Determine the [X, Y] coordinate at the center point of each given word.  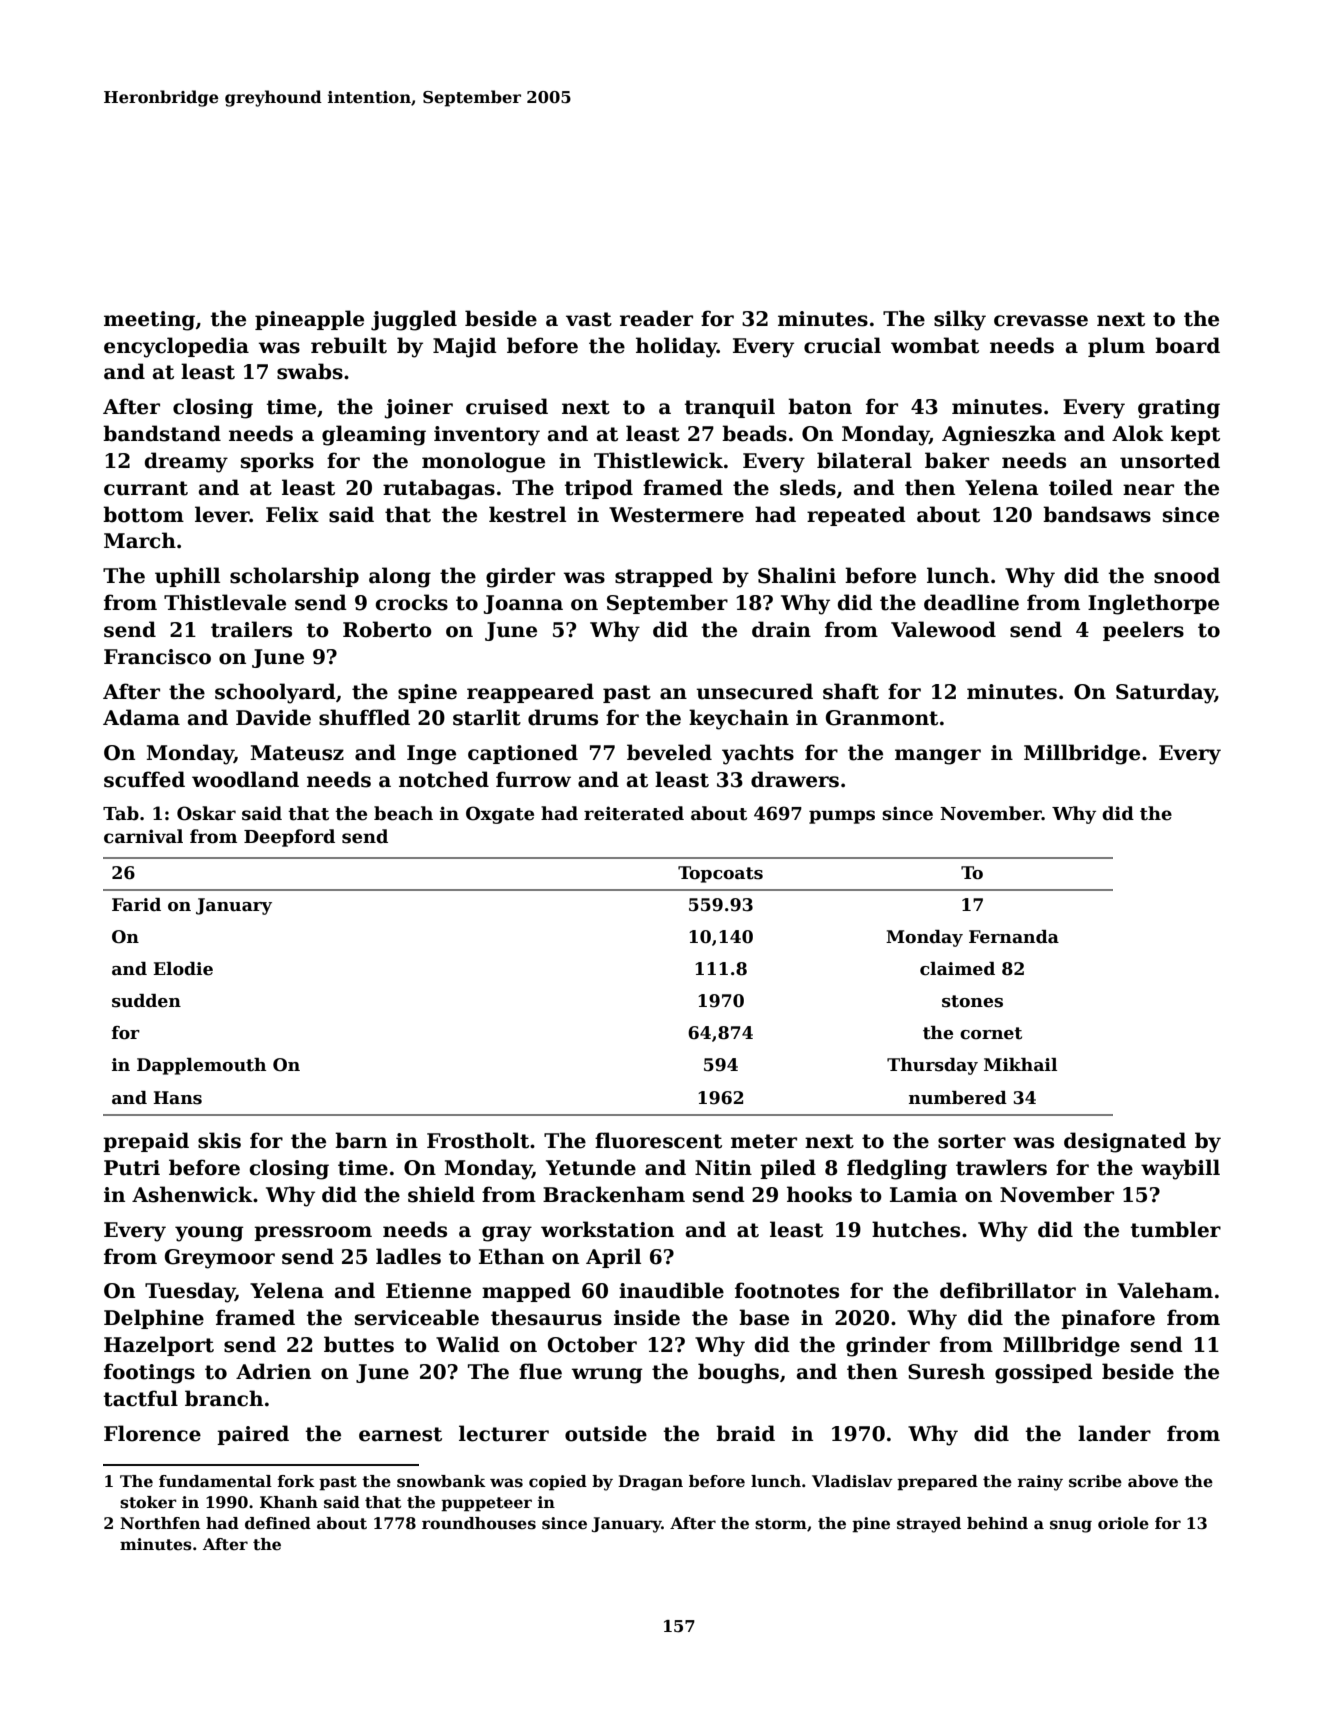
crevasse [1041, 321]
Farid [136, 905]
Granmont [882, 718]
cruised [507, 406]
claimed [957, 969]
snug [1071, 1526]
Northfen [160, 1523]
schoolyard [275, 693]
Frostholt [478, 1140]
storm [781, 1524]
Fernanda [1014, 937]
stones [972, 1001]
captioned [523, 754]
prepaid [146, 1142]
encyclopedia [176, 347]
